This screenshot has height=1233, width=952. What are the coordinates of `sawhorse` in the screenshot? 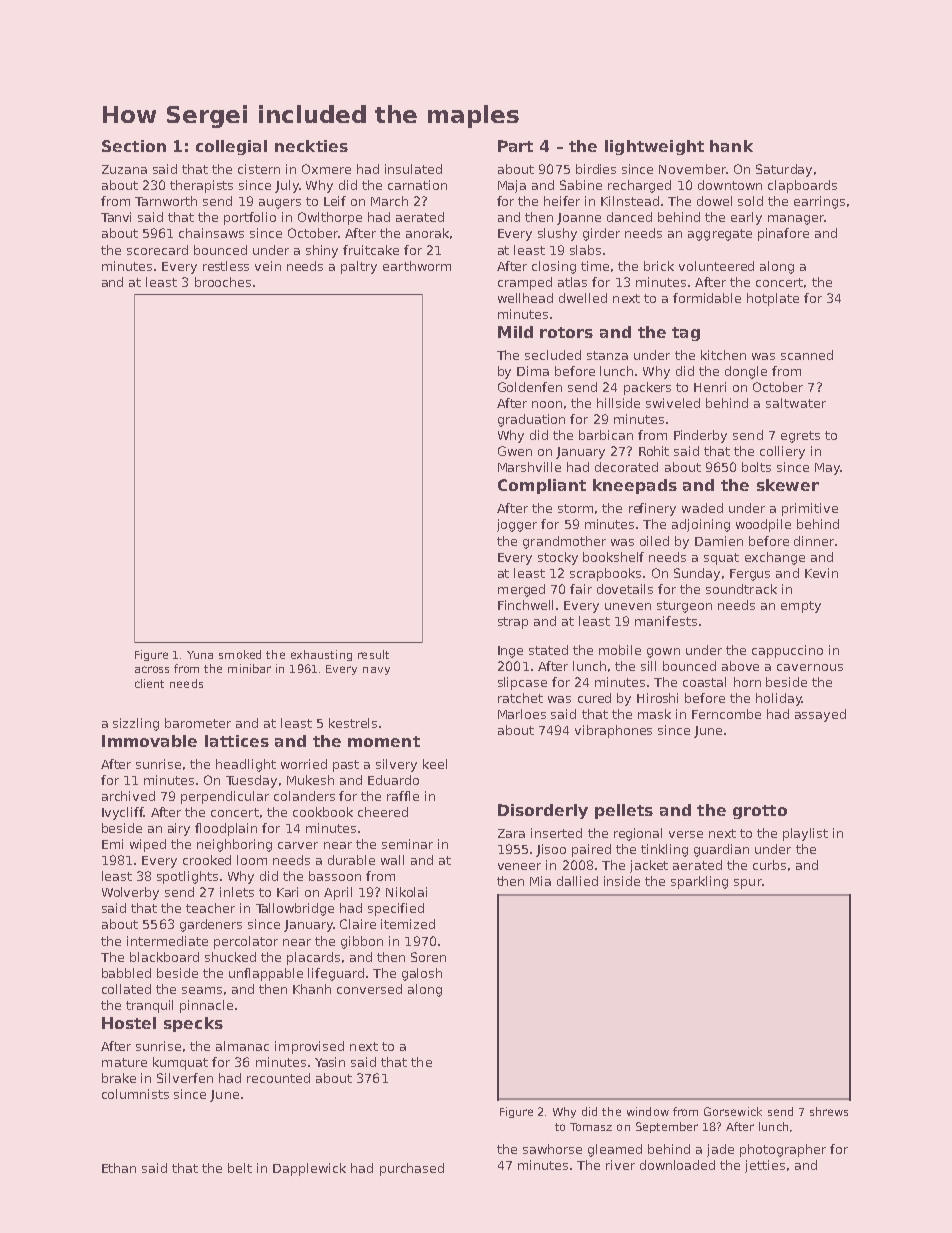 It's located at (552, 1149).
